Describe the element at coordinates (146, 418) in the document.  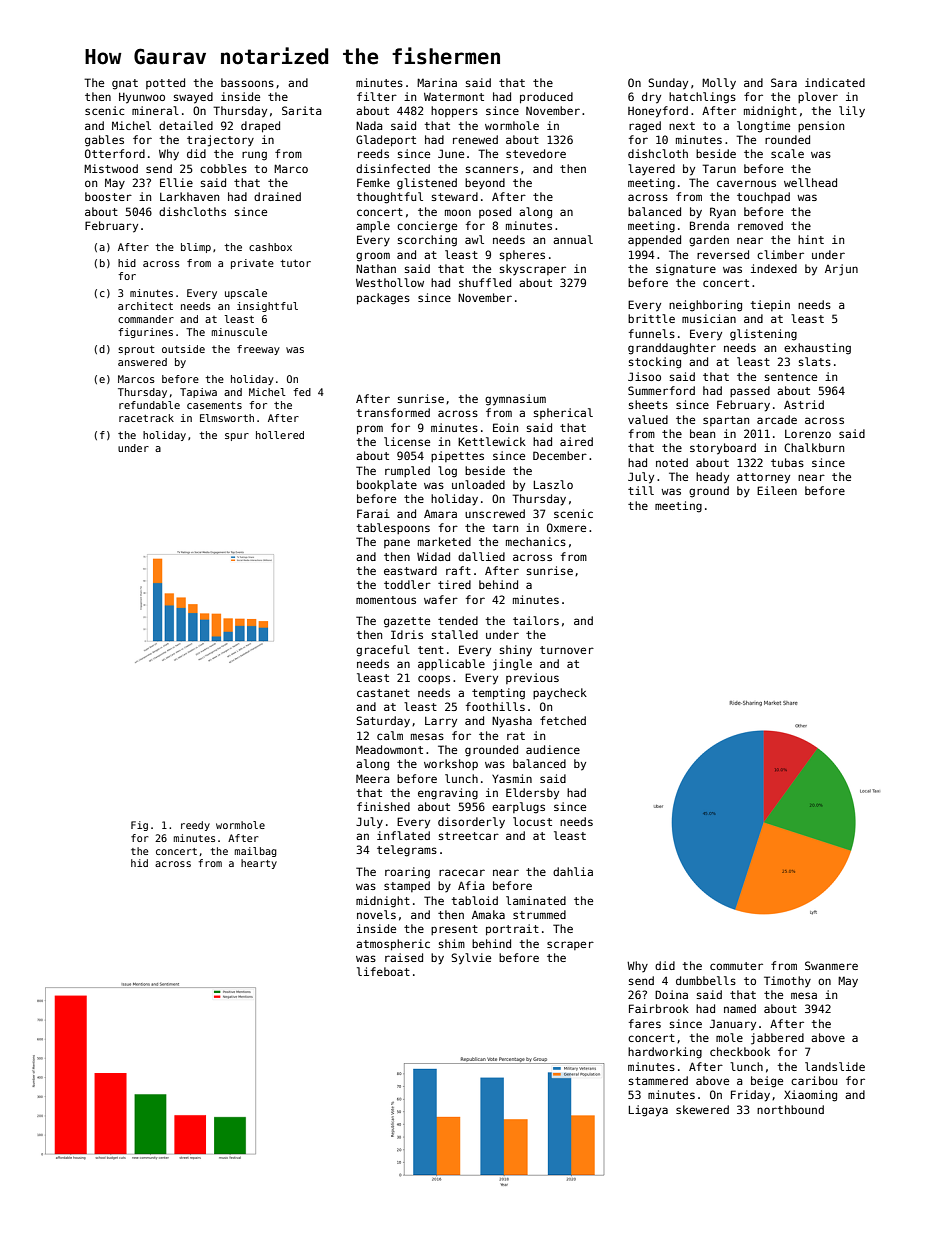
I see `racetrack` at that location.
